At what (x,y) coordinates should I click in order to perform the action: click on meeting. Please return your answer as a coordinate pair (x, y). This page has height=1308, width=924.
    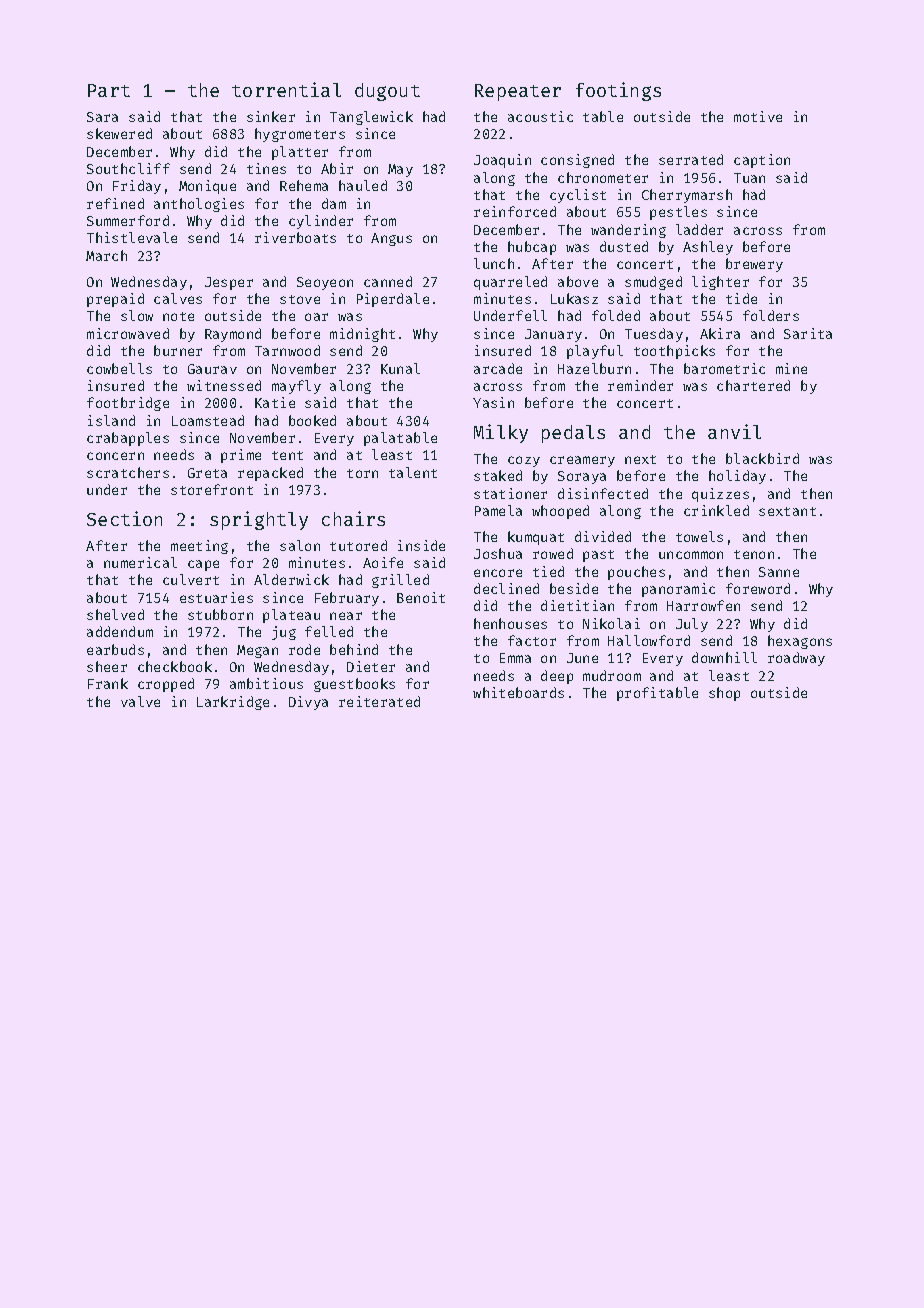
    Looking at the image, I should click on (199, 547).
